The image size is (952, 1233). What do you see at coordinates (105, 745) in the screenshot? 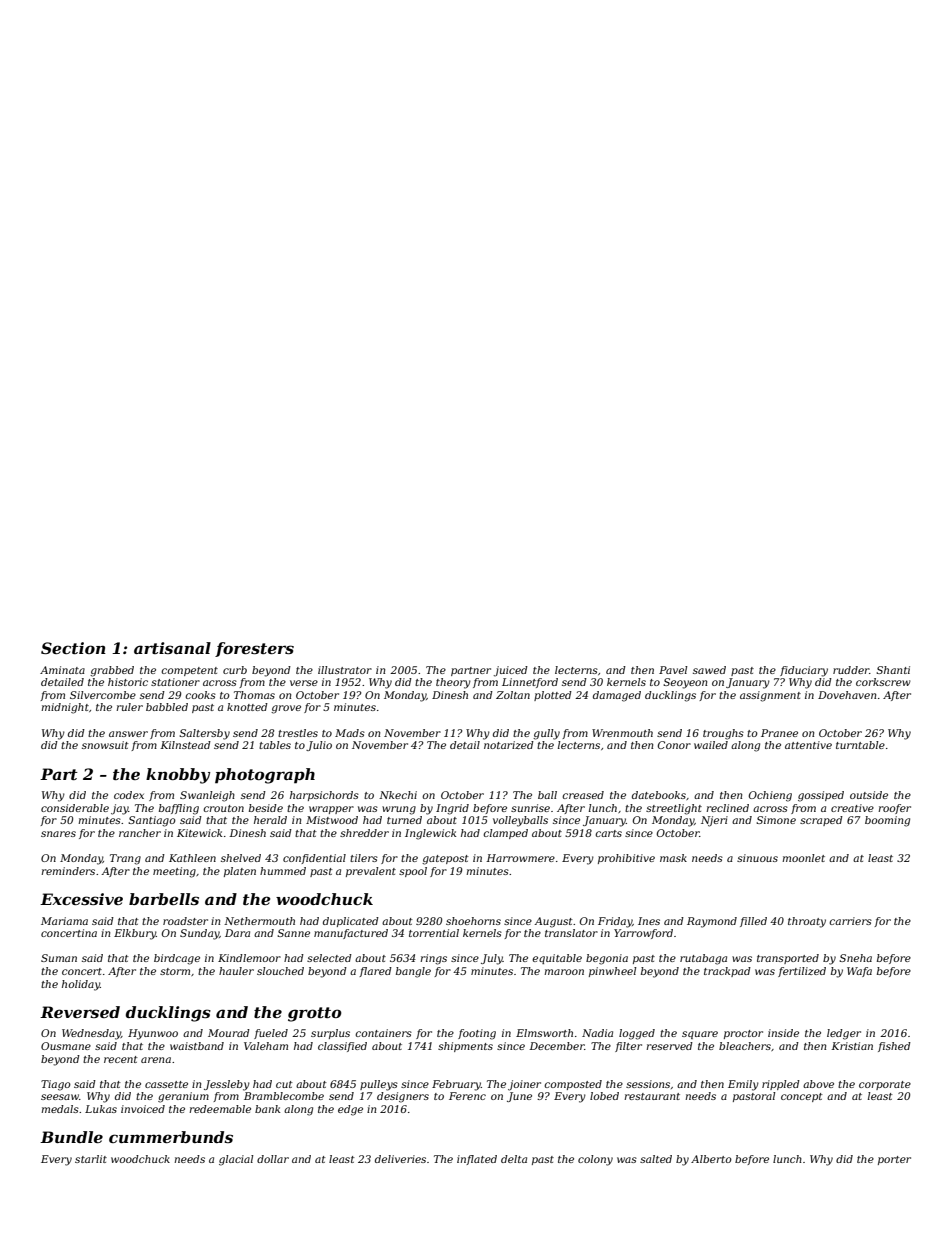
I see `snowsuit` at bounding box center [105, 745].
